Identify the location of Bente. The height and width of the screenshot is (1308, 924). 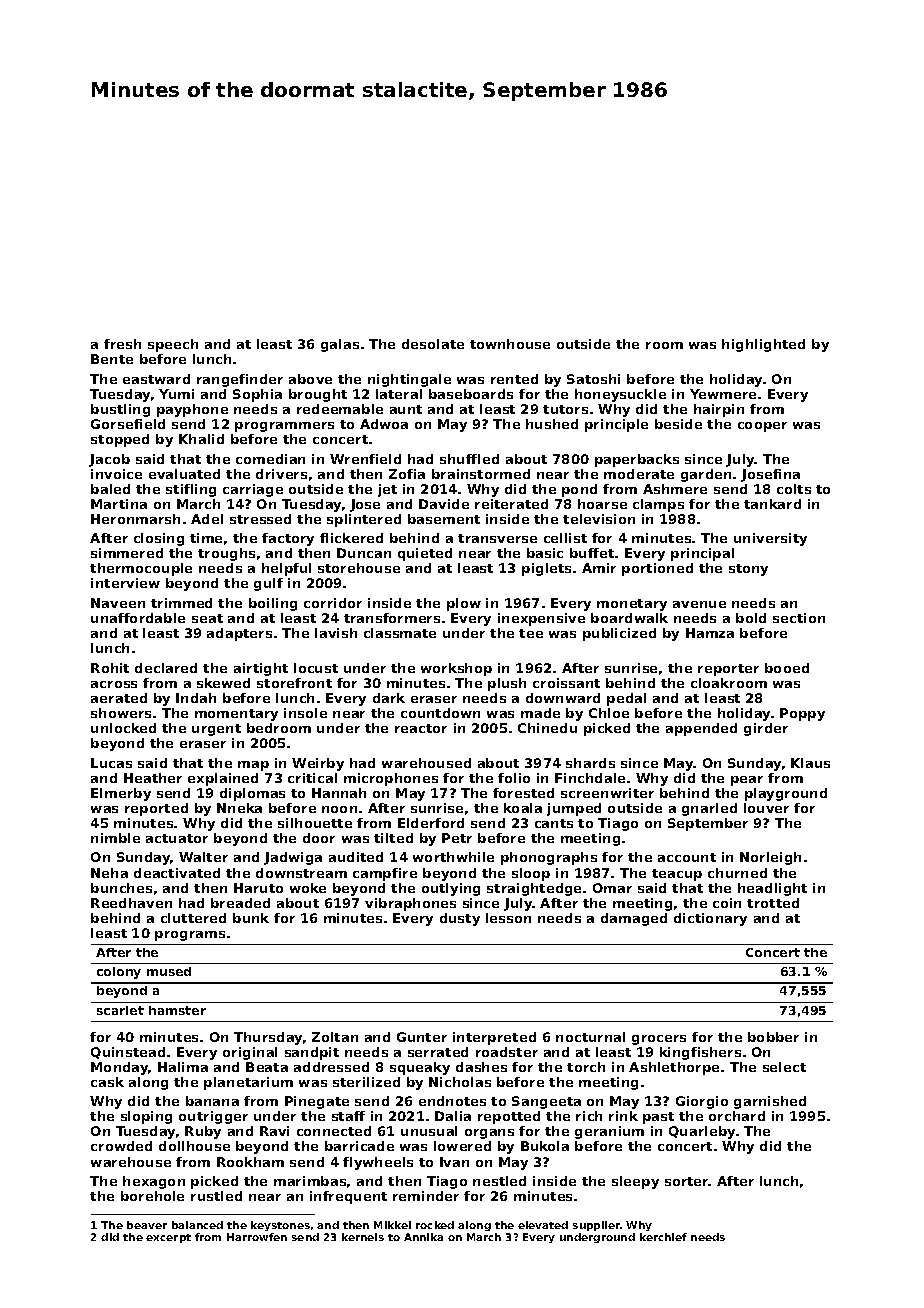
(112, 359).
